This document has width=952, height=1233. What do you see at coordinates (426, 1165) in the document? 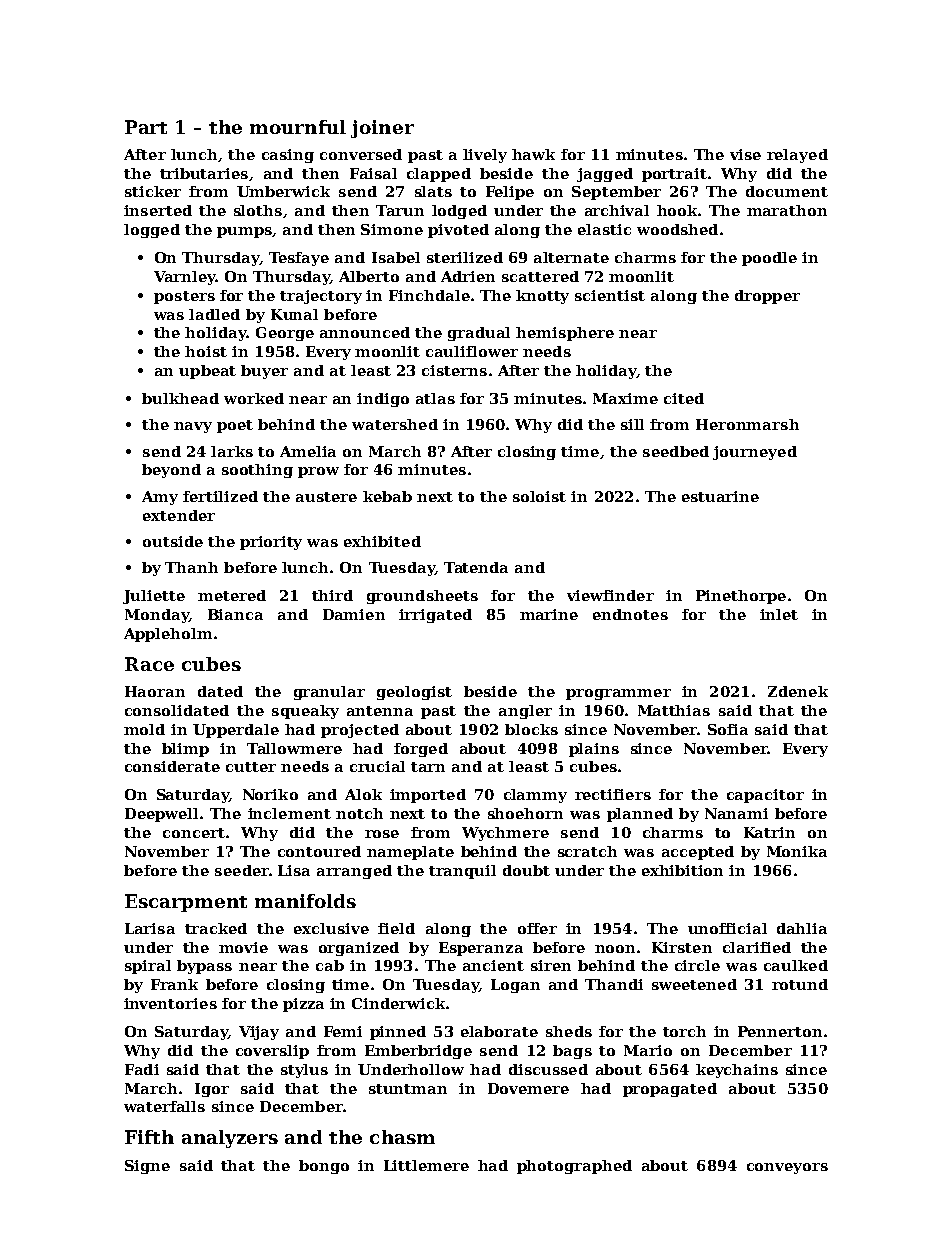
I see `Littlemere` at bounding box center [426, 1165].
